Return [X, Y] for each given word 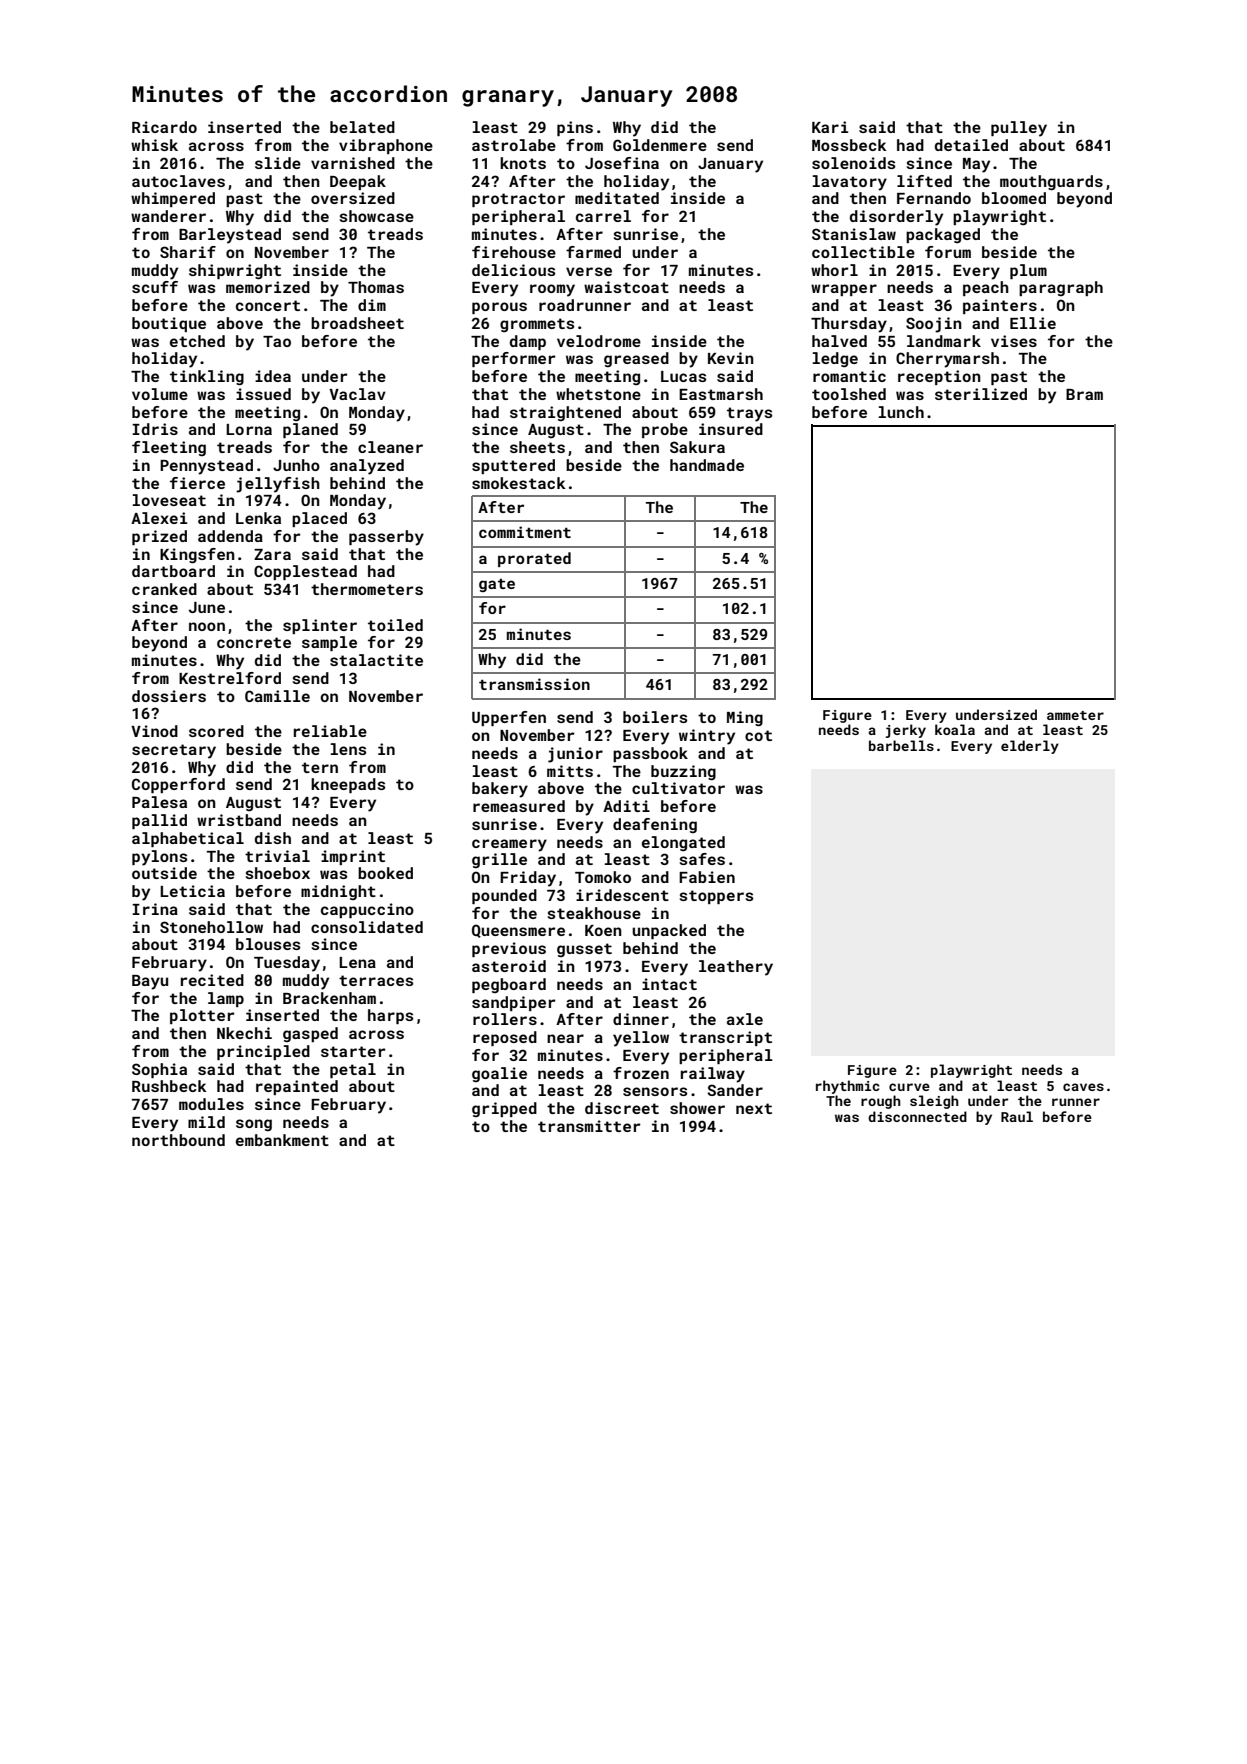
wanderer [168, 216]
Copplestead [305, 572]
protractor [518, 200]
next [754, 1108]
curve [909, 1087]
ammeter [1075, 715]
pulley [1019, 129]
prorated [534, 559]
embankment [282, 1140]
